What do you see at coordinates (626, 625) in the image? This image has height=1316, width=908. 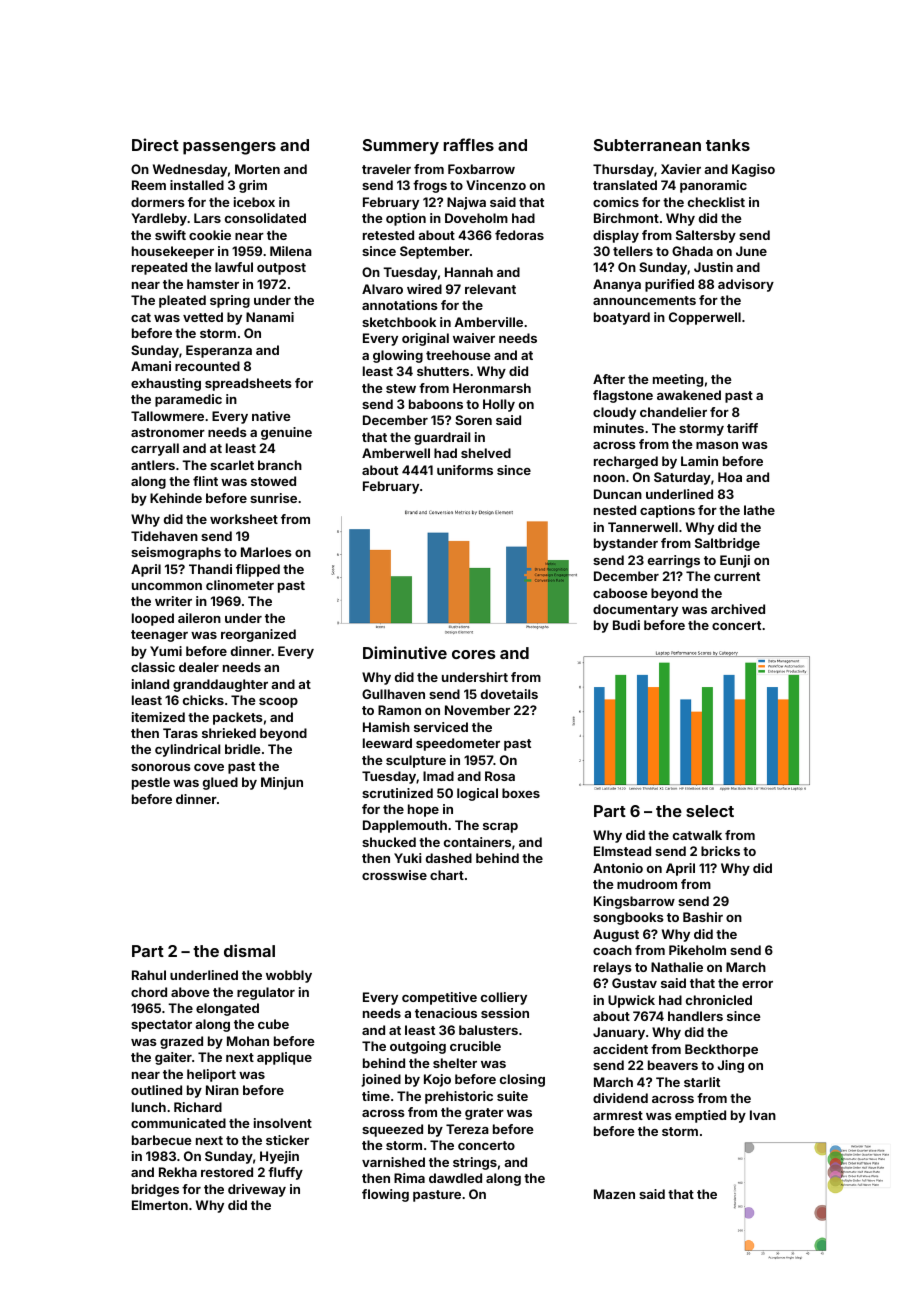 I see `Budi` at bounding box center [626, 625].
